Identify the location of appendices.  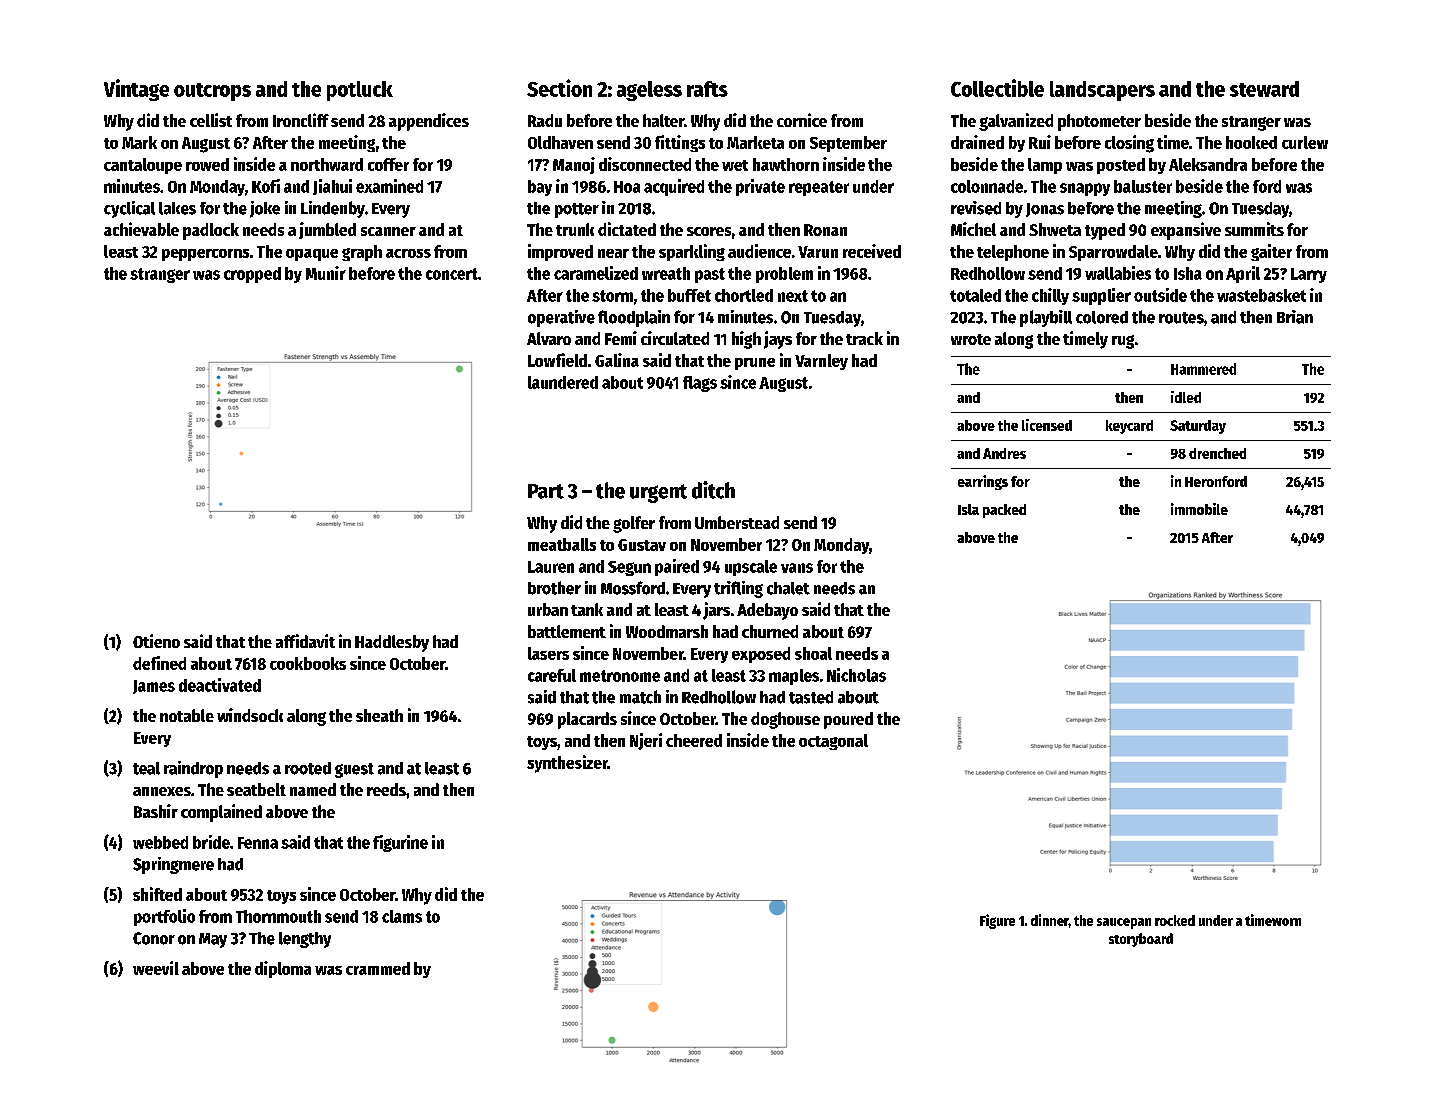
(429, 122).
